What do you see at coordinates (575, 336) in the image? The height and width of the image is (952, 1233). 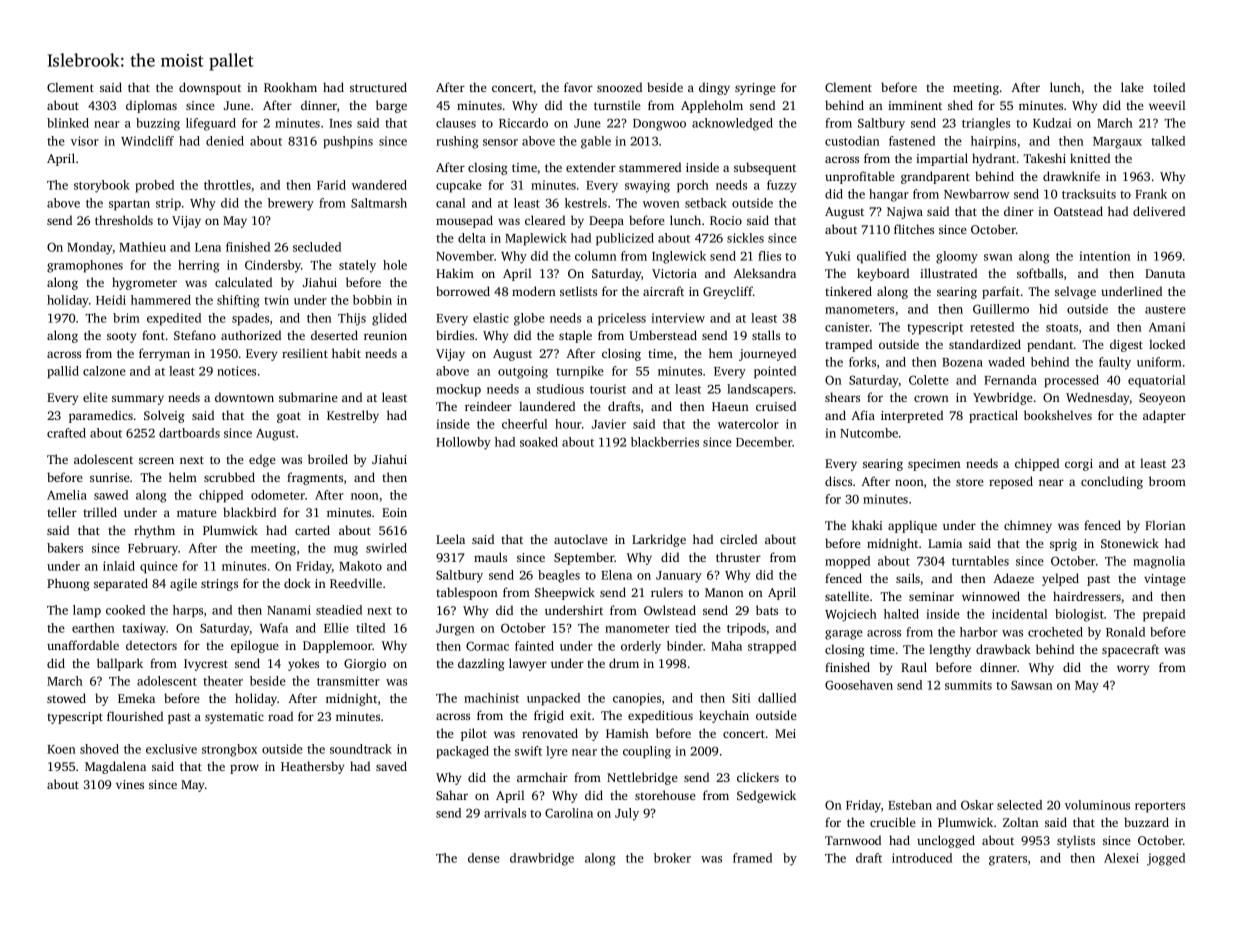 I see `staple` at bounding box center [575, 336].
